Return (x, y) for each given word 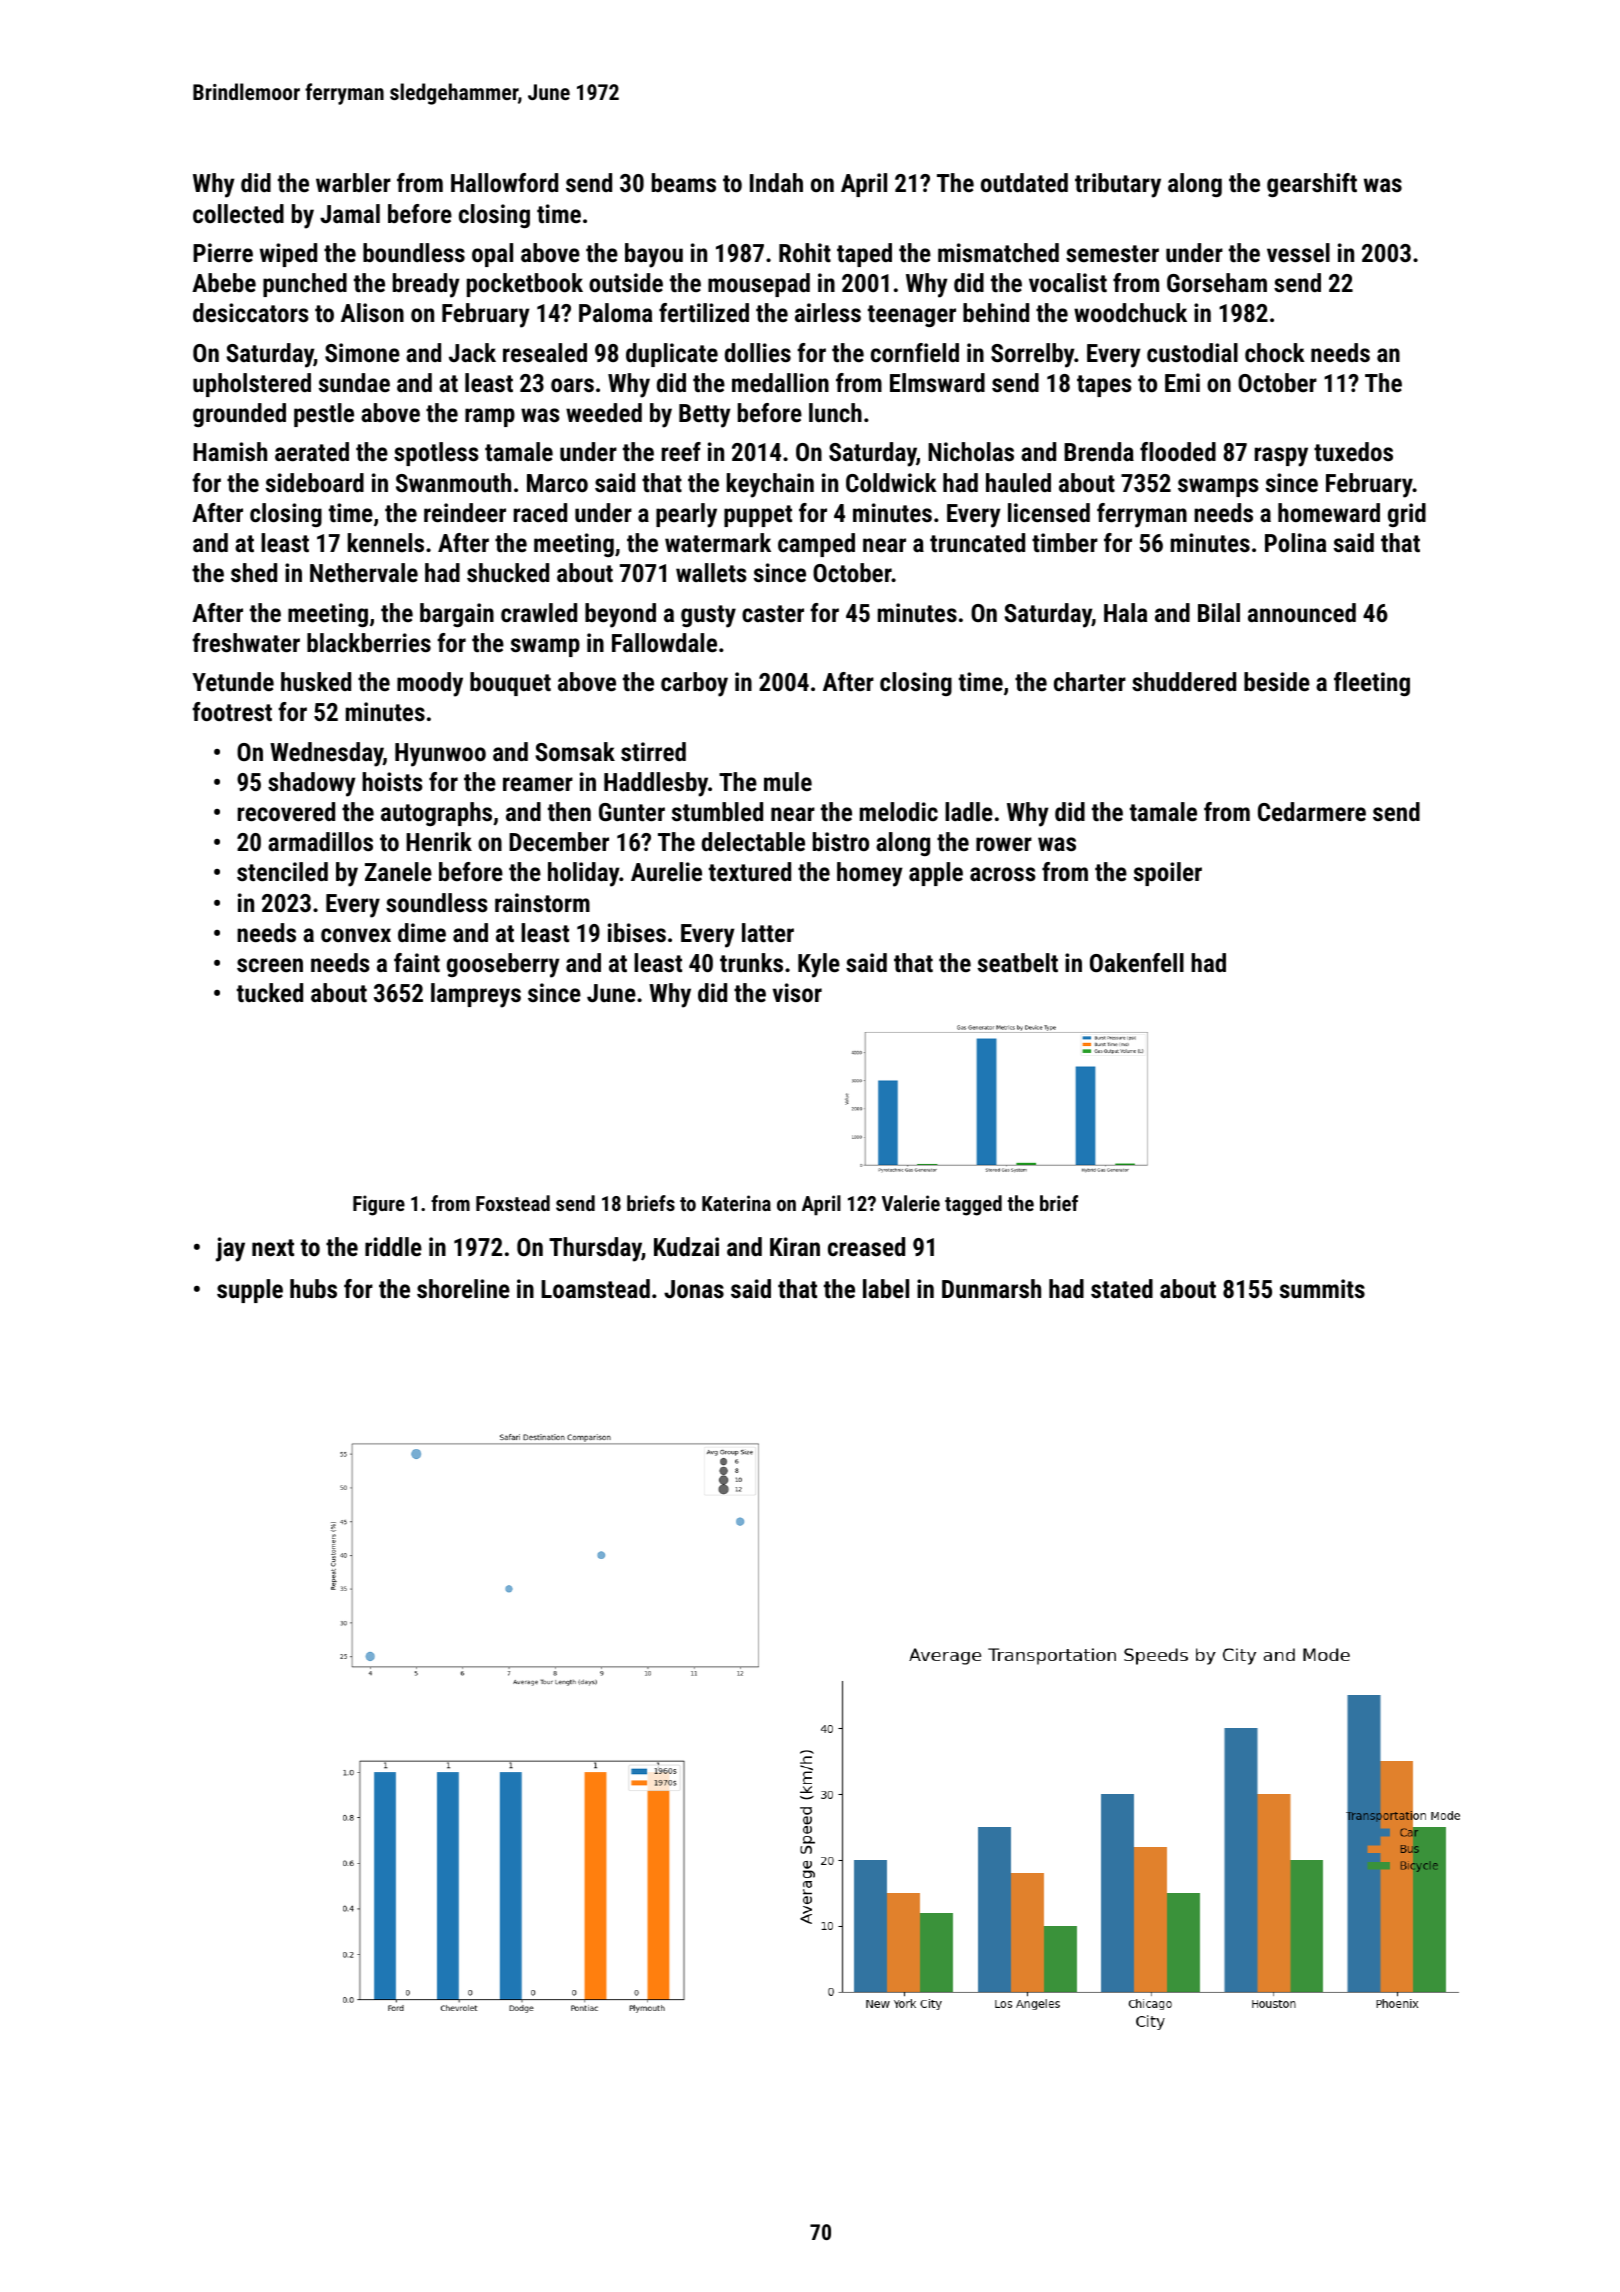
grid (1407, 515)
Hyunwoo (440, 755)
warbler (353, 182)
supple (250, 1291)
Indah (776, 182)
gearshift (1312, 185)
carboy (694, 684)
